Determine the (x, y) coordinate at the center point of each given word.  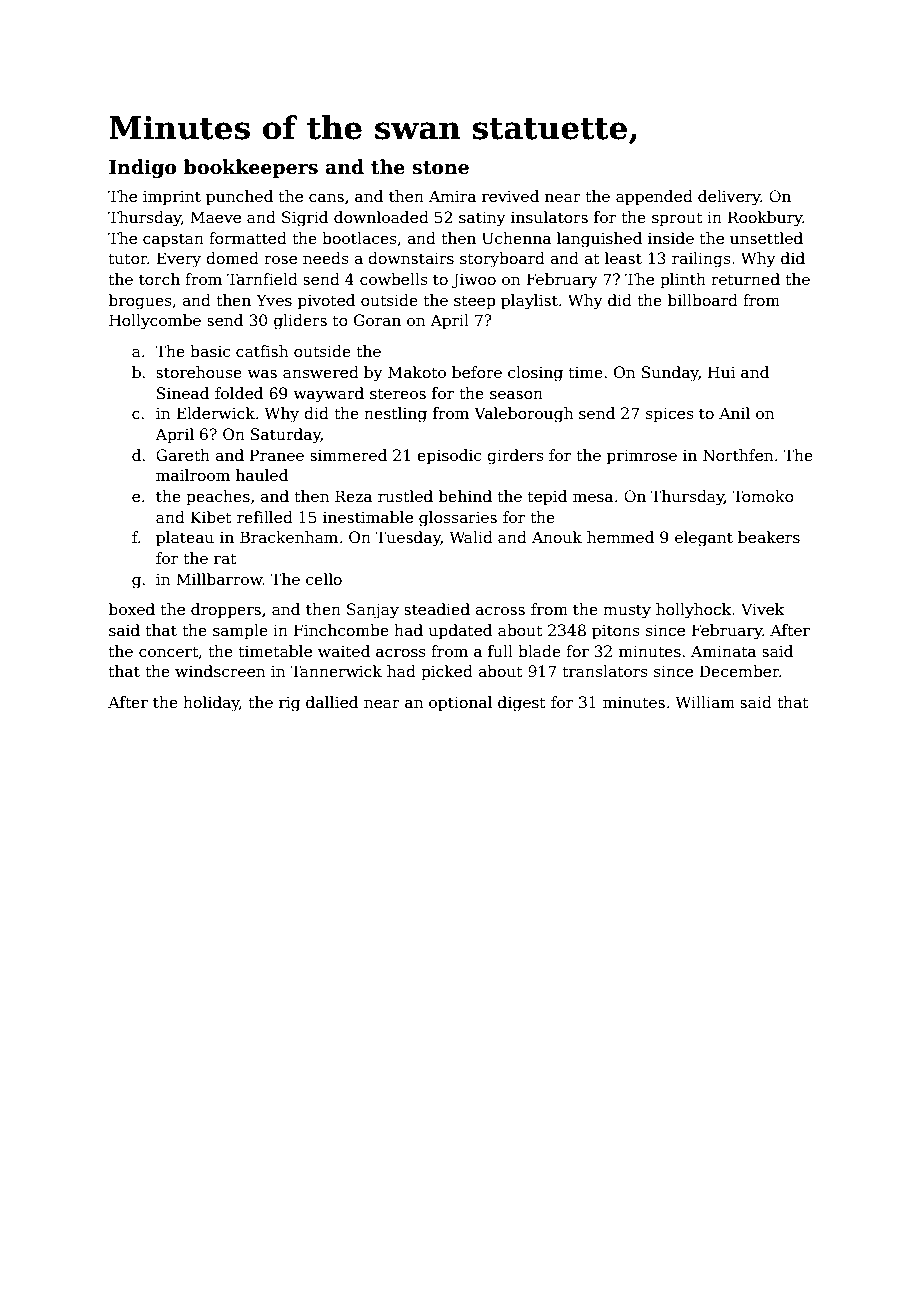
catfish (262, 351)
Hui (722, 372)
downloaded (381, 217)
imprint (172, 198)
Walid (471, 537)
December (739, 671)
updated (460, 631)
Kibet (211, 517)
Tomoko (763, 496)
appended (654, 197)
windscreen (220, 671)
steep (474, 302)
